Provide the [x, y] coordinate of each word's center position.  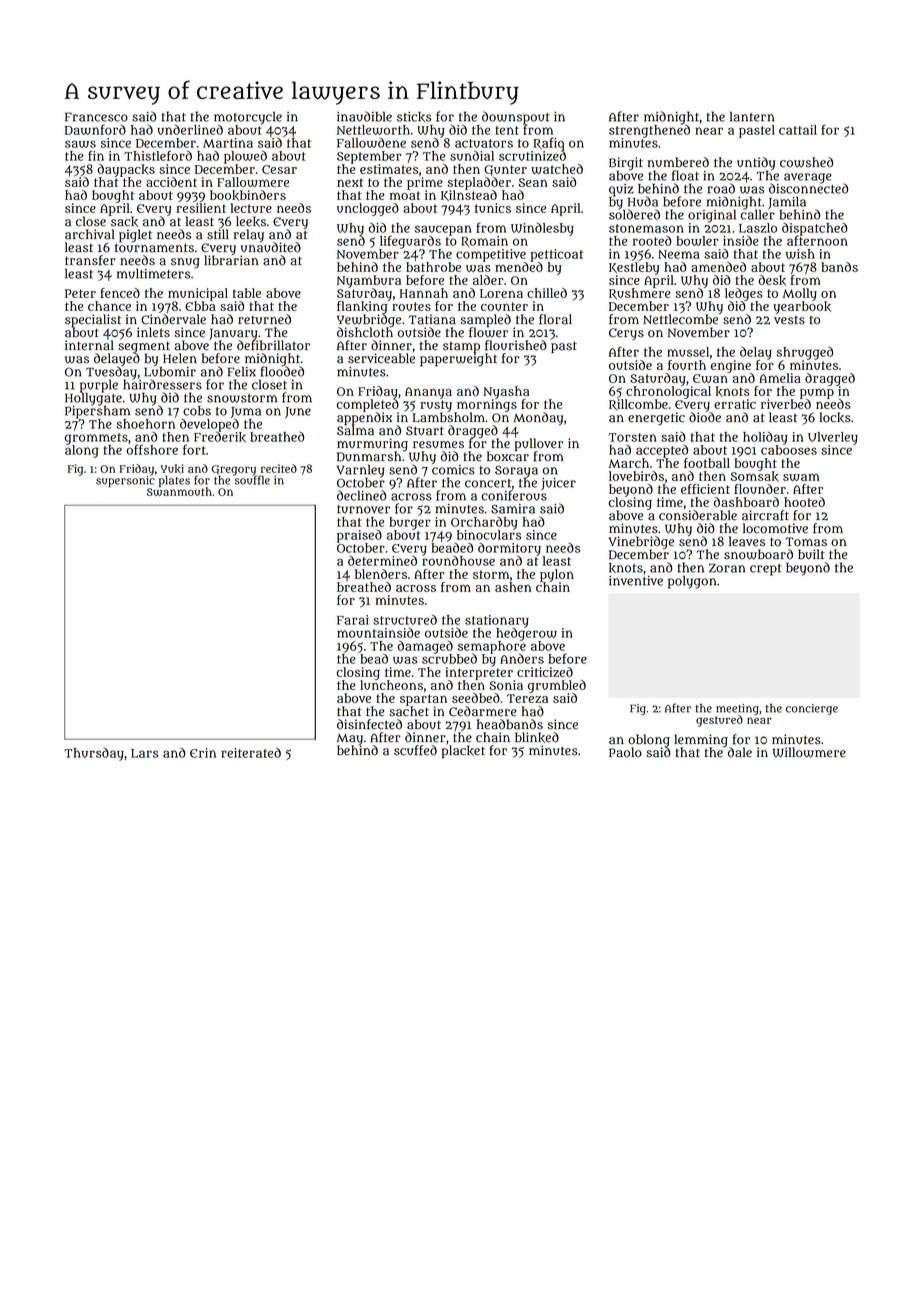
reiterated [251, 753]
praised [359, 536]
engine [731, 366]
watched [557, 169]
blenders [381, 574]
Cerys [626, 334]
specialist [93, 320]
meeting [737, 709]
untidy [756, 163]
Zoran [727, 568]
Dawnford [95, 129]
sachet [409, 711]
